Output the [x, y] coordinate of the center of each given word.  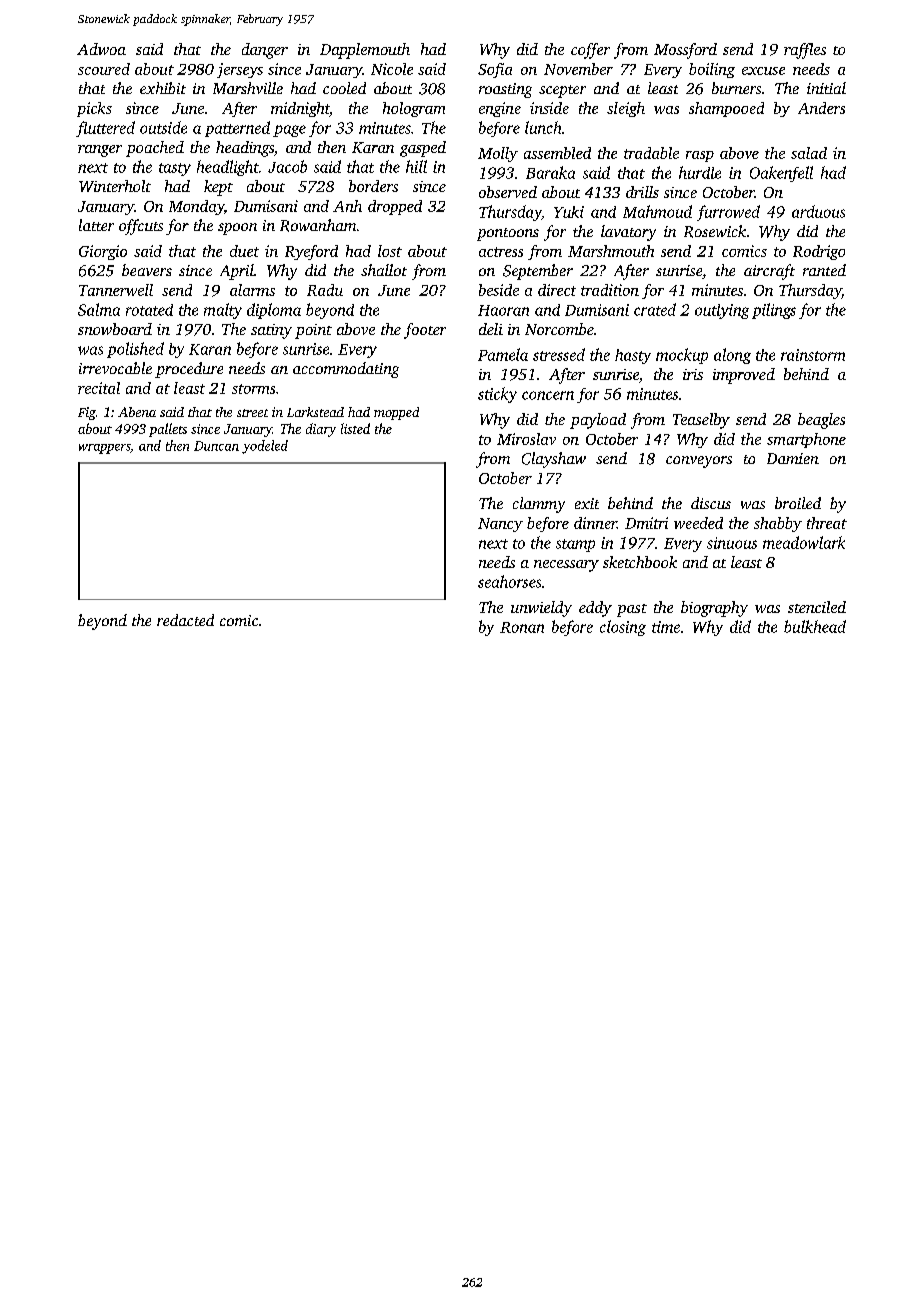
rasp [700, 156]
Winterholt [115, 186]
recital [99, 388]
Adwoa [101, 49]
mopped [396, 413]
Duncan [216, 446]
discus [711, 503]
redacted [185, 620]
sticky [497, 395]
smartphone [806, 440]
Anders [821, 108]
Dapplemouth [365, 51]
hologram [414, 109]
